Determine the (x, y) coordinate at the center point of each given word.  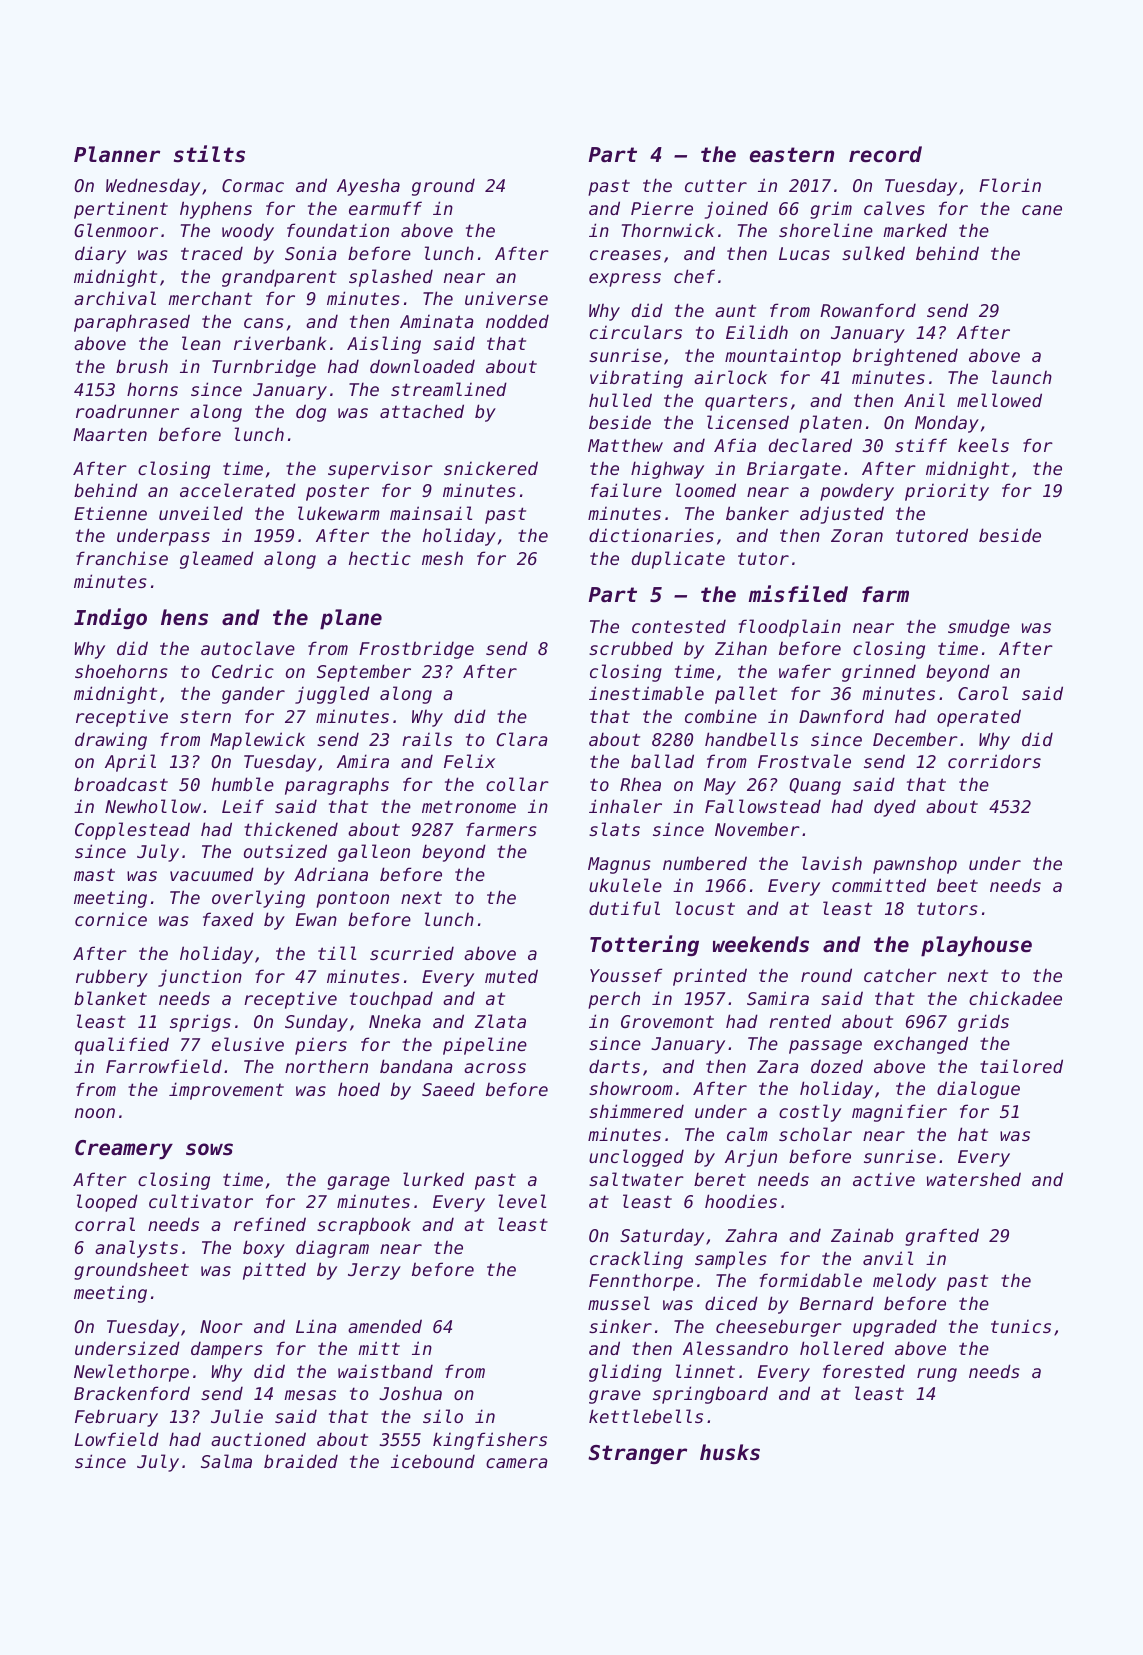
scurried (412, 953)
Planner (117, 154)
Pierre (662, 208)
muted (511, 976)
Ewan (316, 919)
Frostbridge (416, 650)
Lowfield (117, 1439)
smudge (979, 628)
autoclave (248, 648)
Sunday (316, 1023)
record (885, 154)
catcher (900, 975)
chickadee (1015, 998)
